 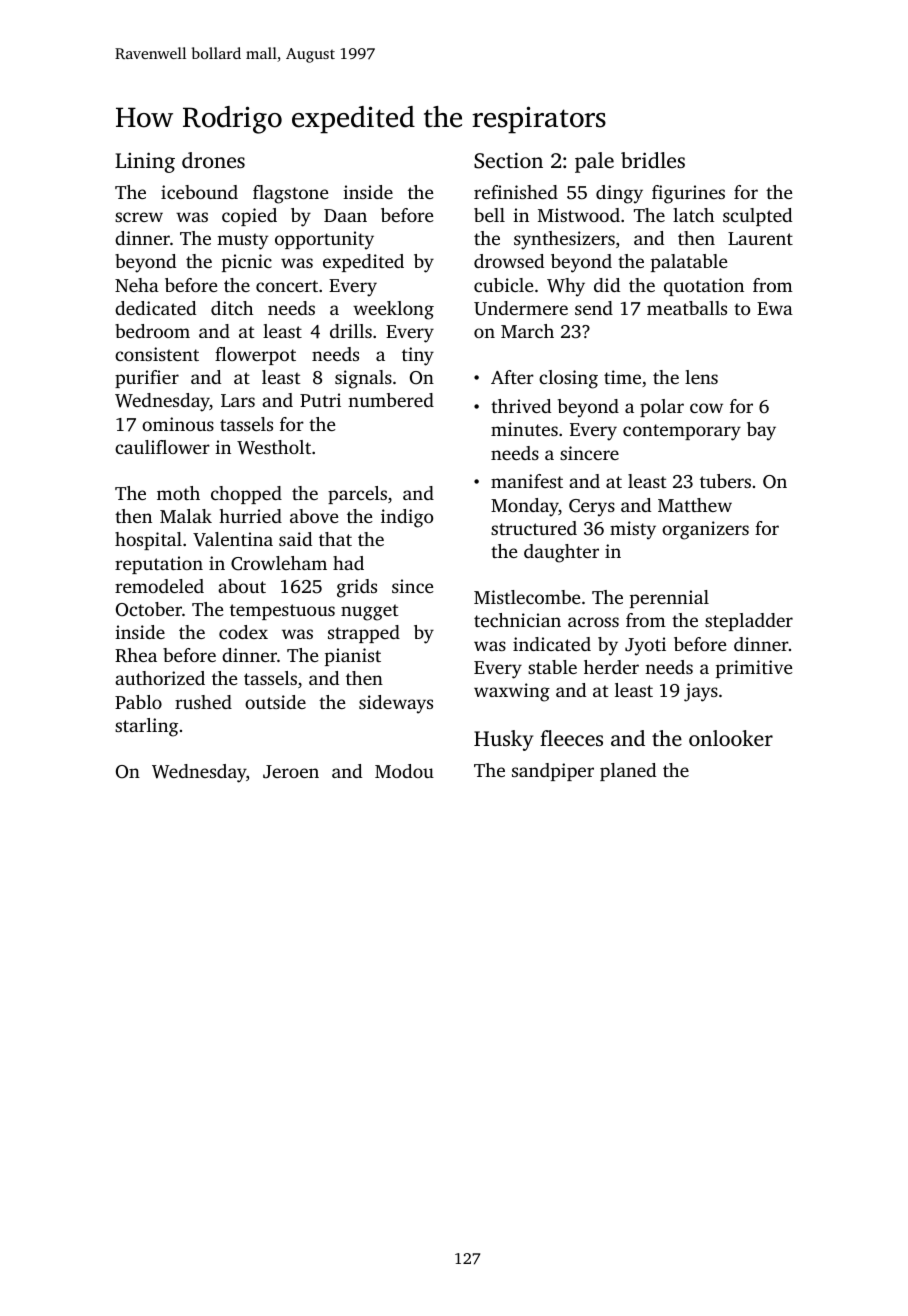 What do you see at coordinates (137, 285) in the image?
I see `Neha` at bounding box center [137, 285].
